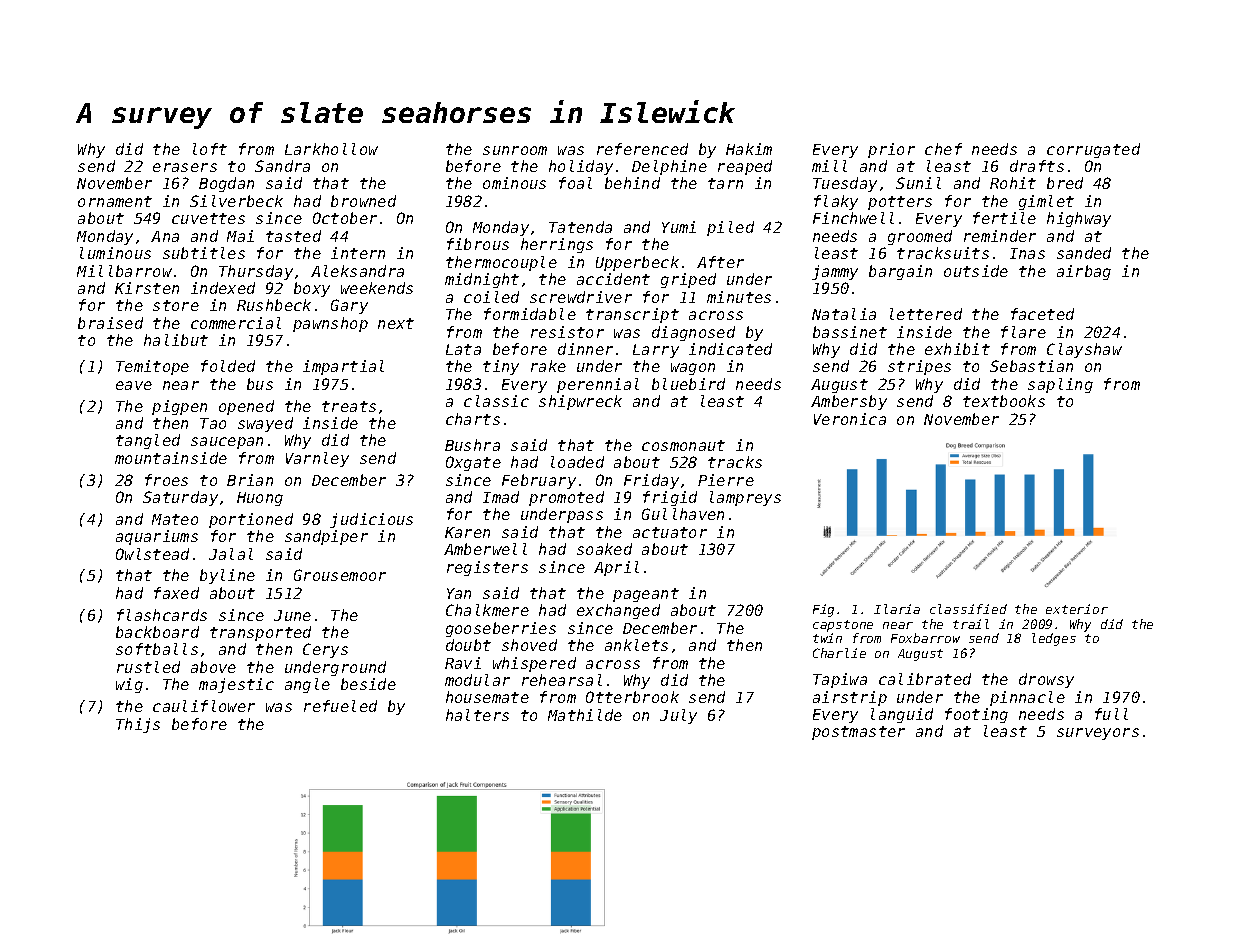  I want to click on cosmonaut, so click(683, 445).
